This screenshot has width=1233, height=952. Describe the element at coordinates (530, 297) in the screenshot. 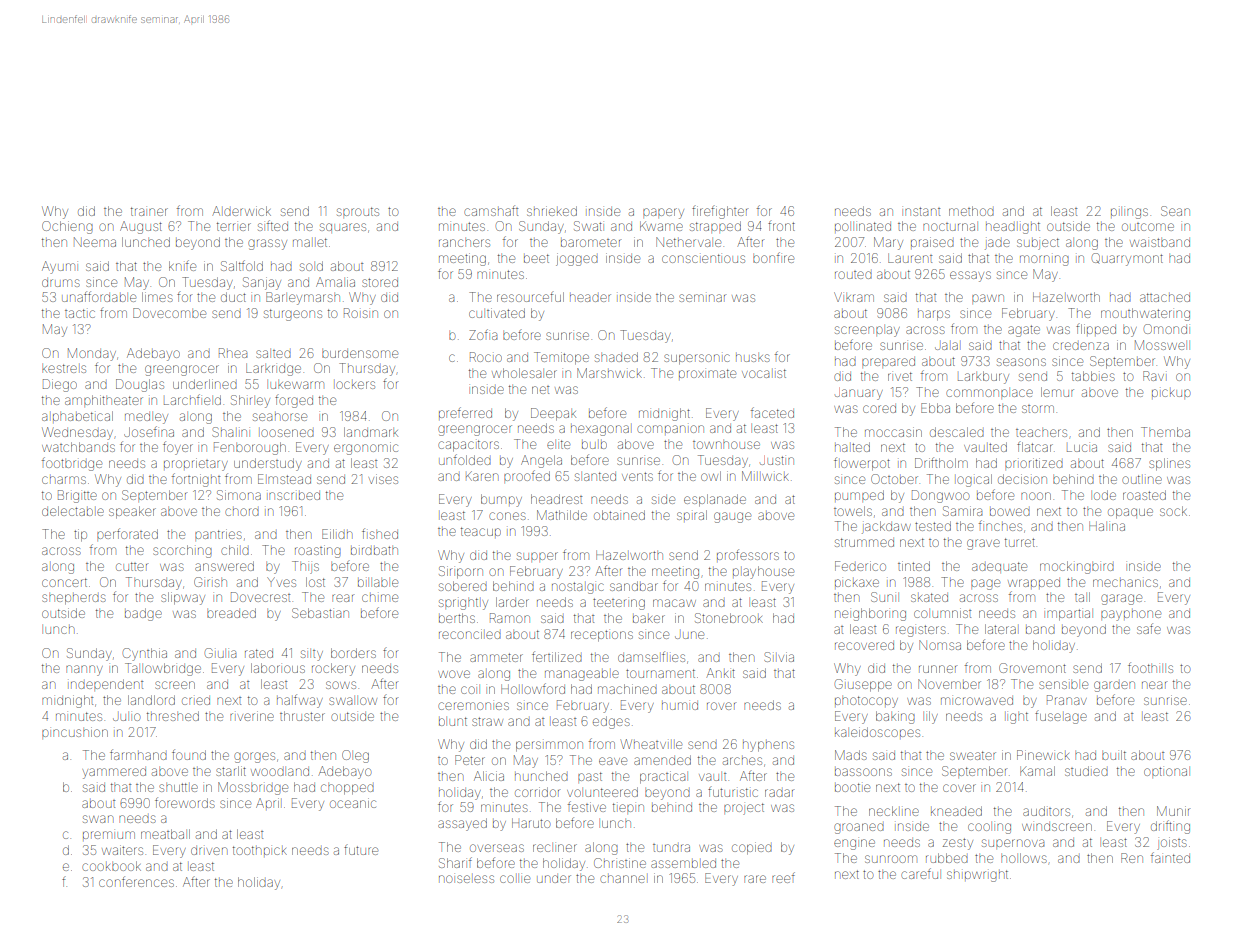

I see `resourceful` at that location.
